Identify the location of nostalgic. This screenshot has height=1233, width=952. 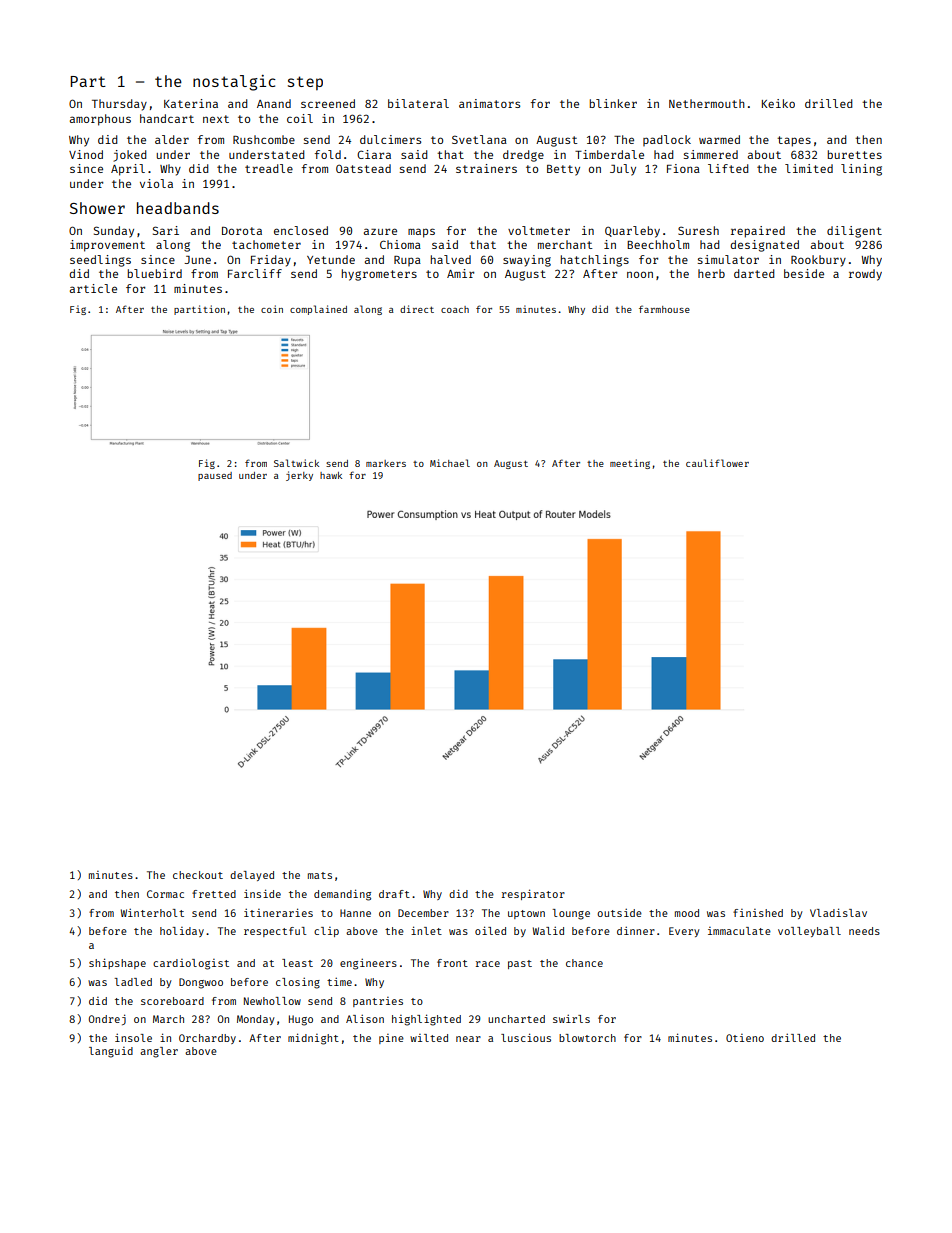
(234, 83).
